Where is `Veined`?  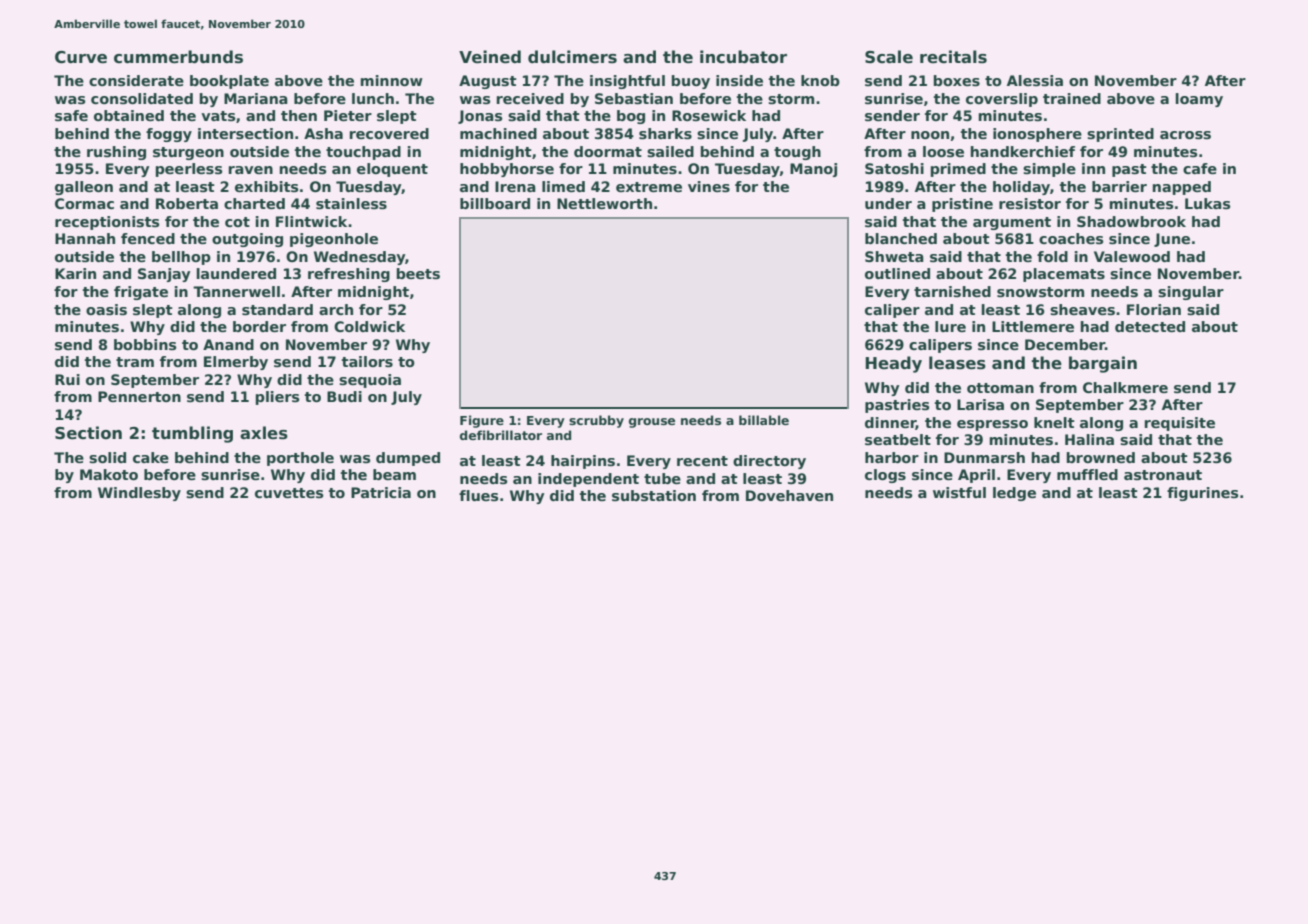
Veined is located at coordinates (490, 57).
